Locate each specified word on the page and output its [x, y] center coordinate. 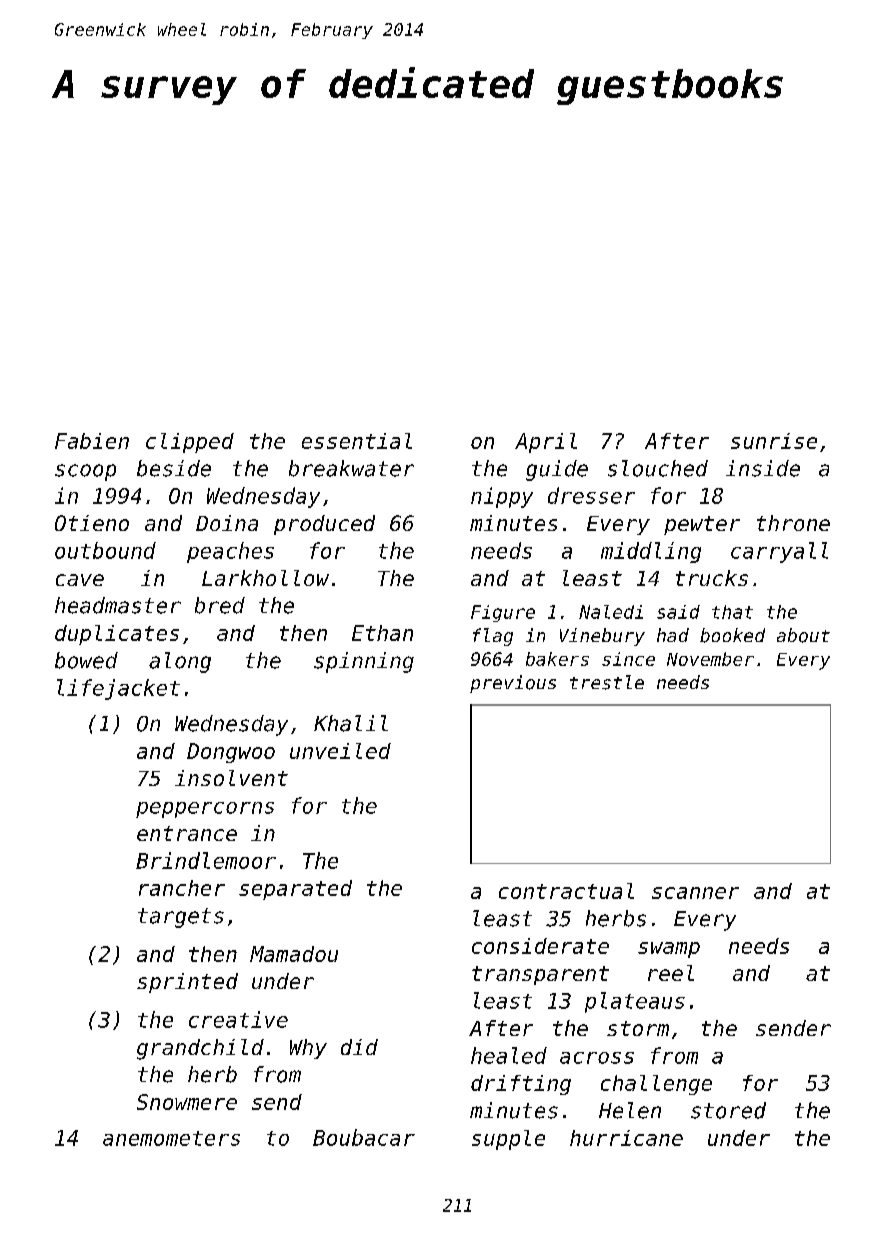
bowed [86, 660]
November [710, 659]
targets [181, 918]
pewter [702, 525]
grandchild [200, 1049]
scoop [85, 472]
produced [324, 525]
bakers [557, 659]
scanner [695, 893]
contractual [566, 891]
